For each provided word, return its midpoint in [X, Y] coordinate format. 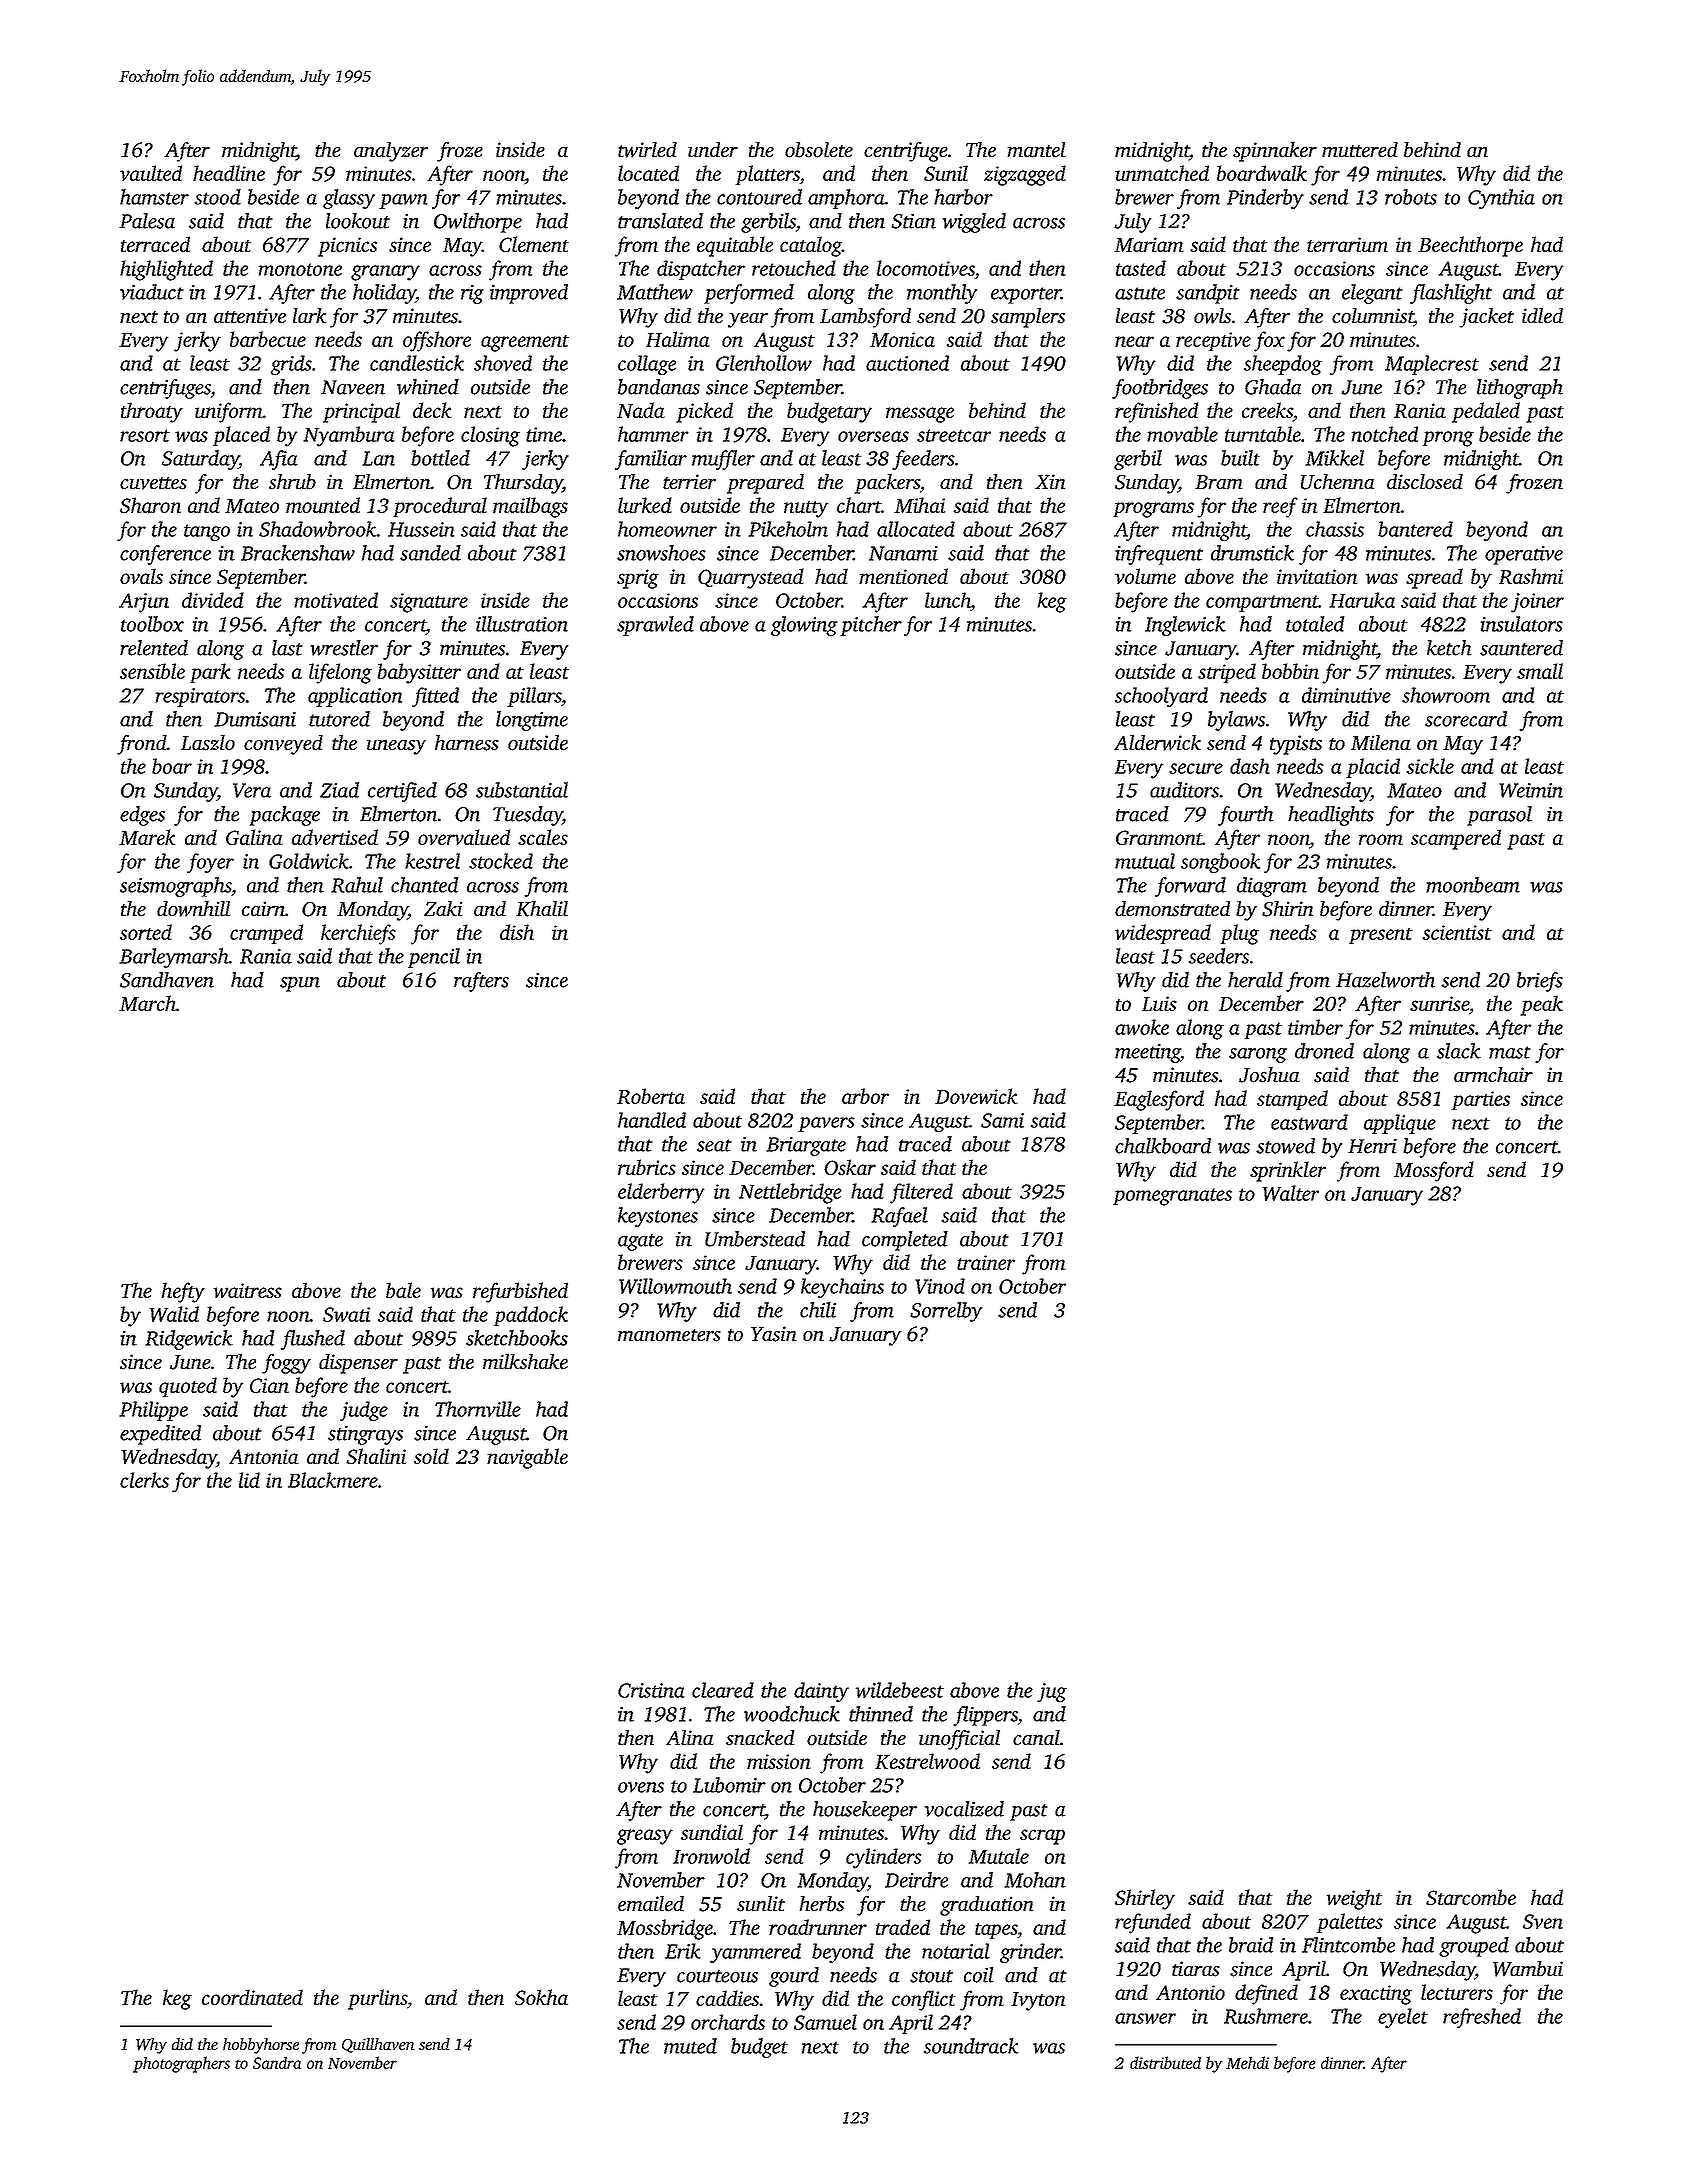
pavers [826, 1124]
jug [1052, 1692]
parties [1481, 1100]
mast [1510, 1052]
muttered [1360, 150]
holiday [384, 294]
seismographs [175, 887]
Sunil [946, 173]
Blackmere [333, 1480]
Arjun [144, 603]
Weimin [1531, 790]
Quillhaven [378, 2045]
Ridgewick [189, 1340]
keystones [658, 1217]
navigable [527, 1458]
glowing [804, 626]
